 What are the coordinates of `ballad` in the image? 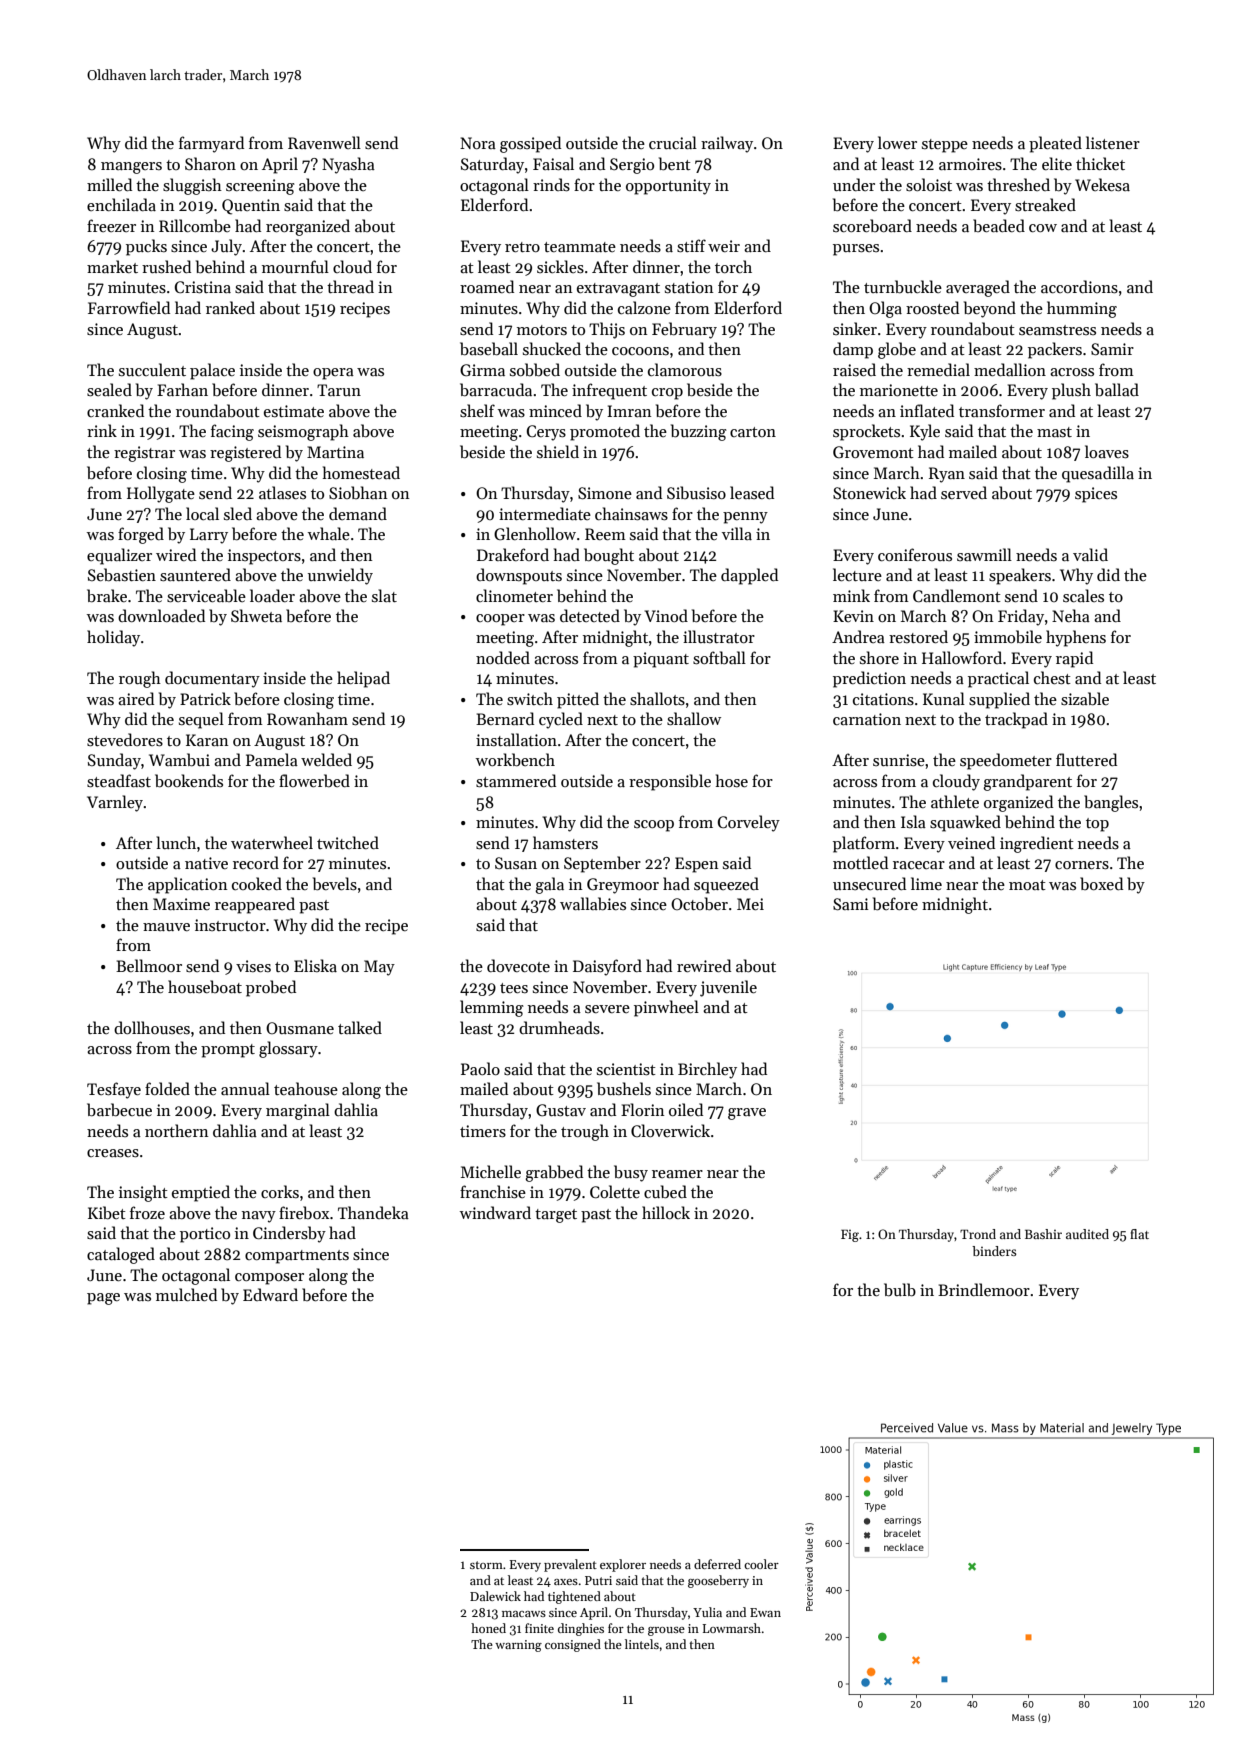 It's located at (1117, 390).
